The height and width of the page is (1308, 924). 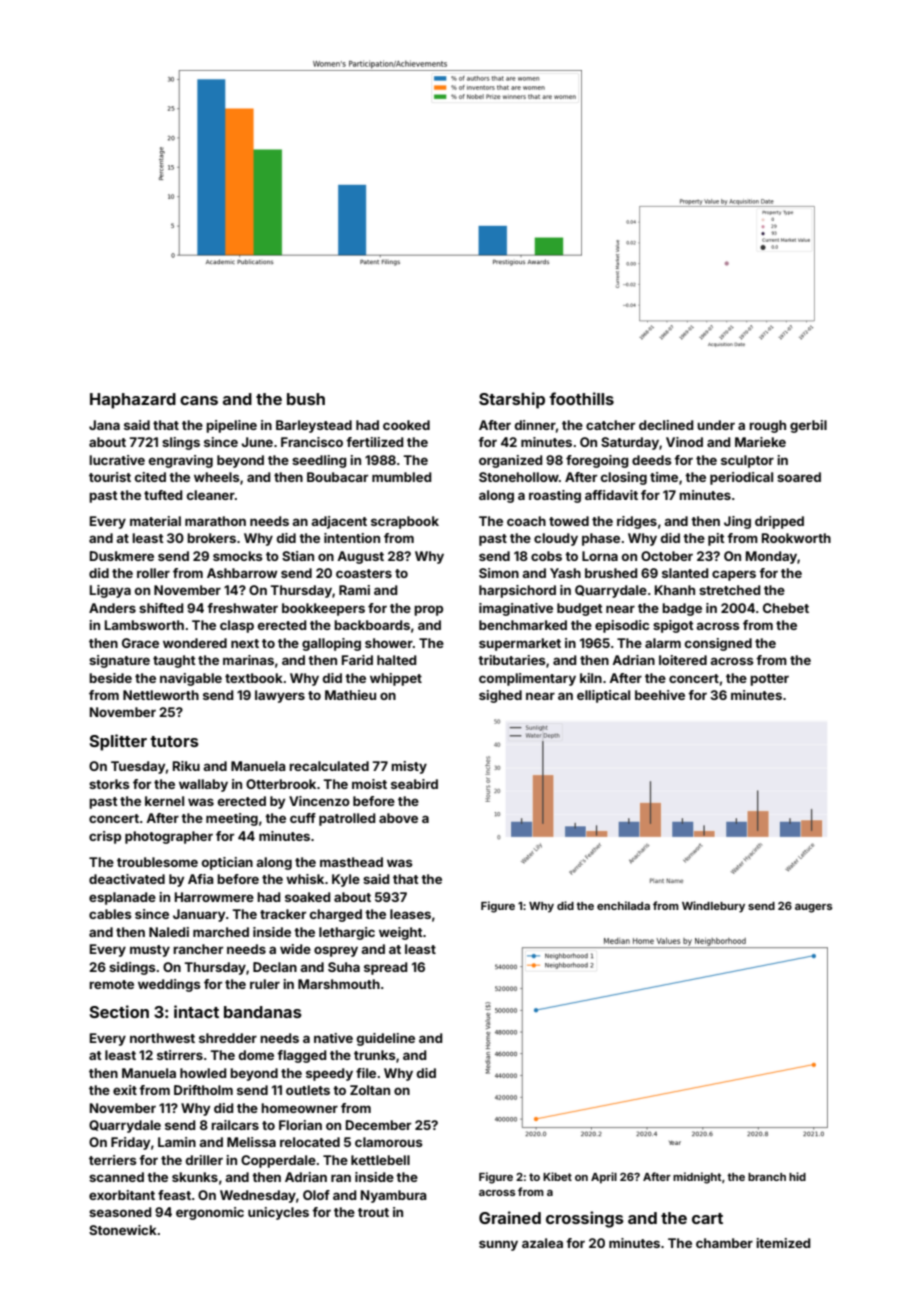 I want to click on skunks, so click(x=195, y=1177).
